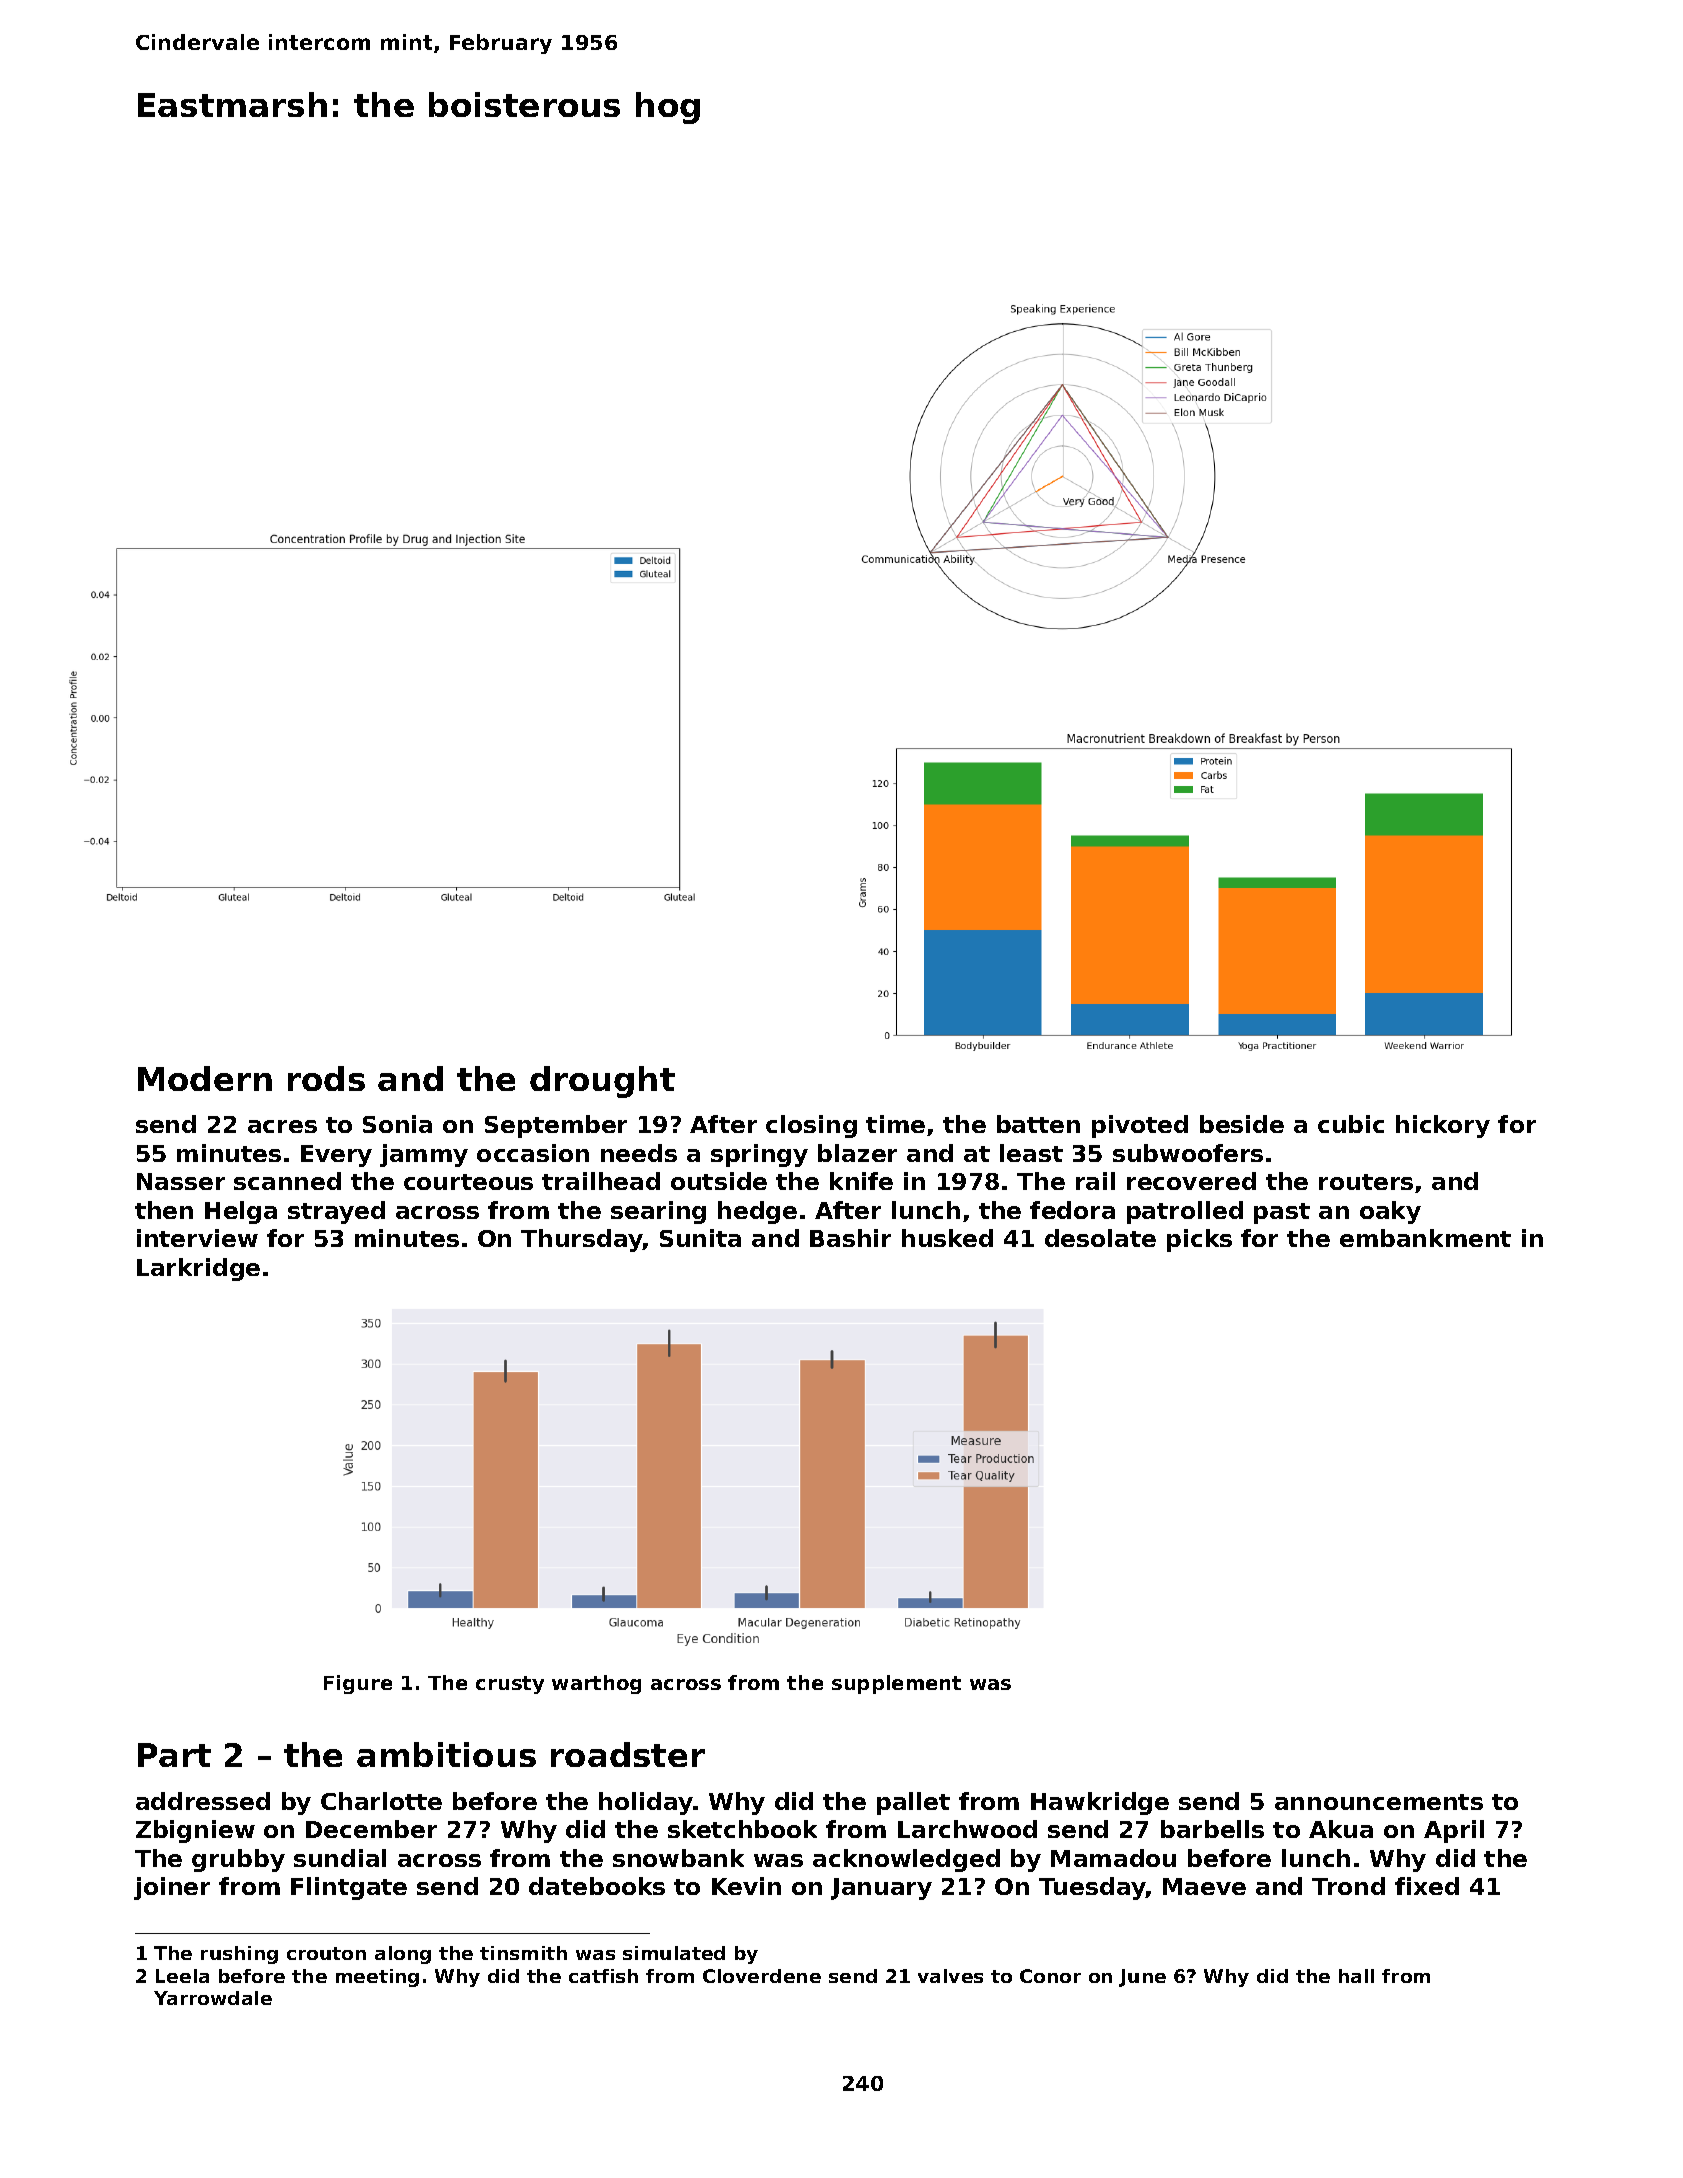 This screenshot has height=2178, width=1683. What do you see at coordinates (195, 1831) in the screenshot?
I see `Zbigniew` at bounding box center [195, 1831].
